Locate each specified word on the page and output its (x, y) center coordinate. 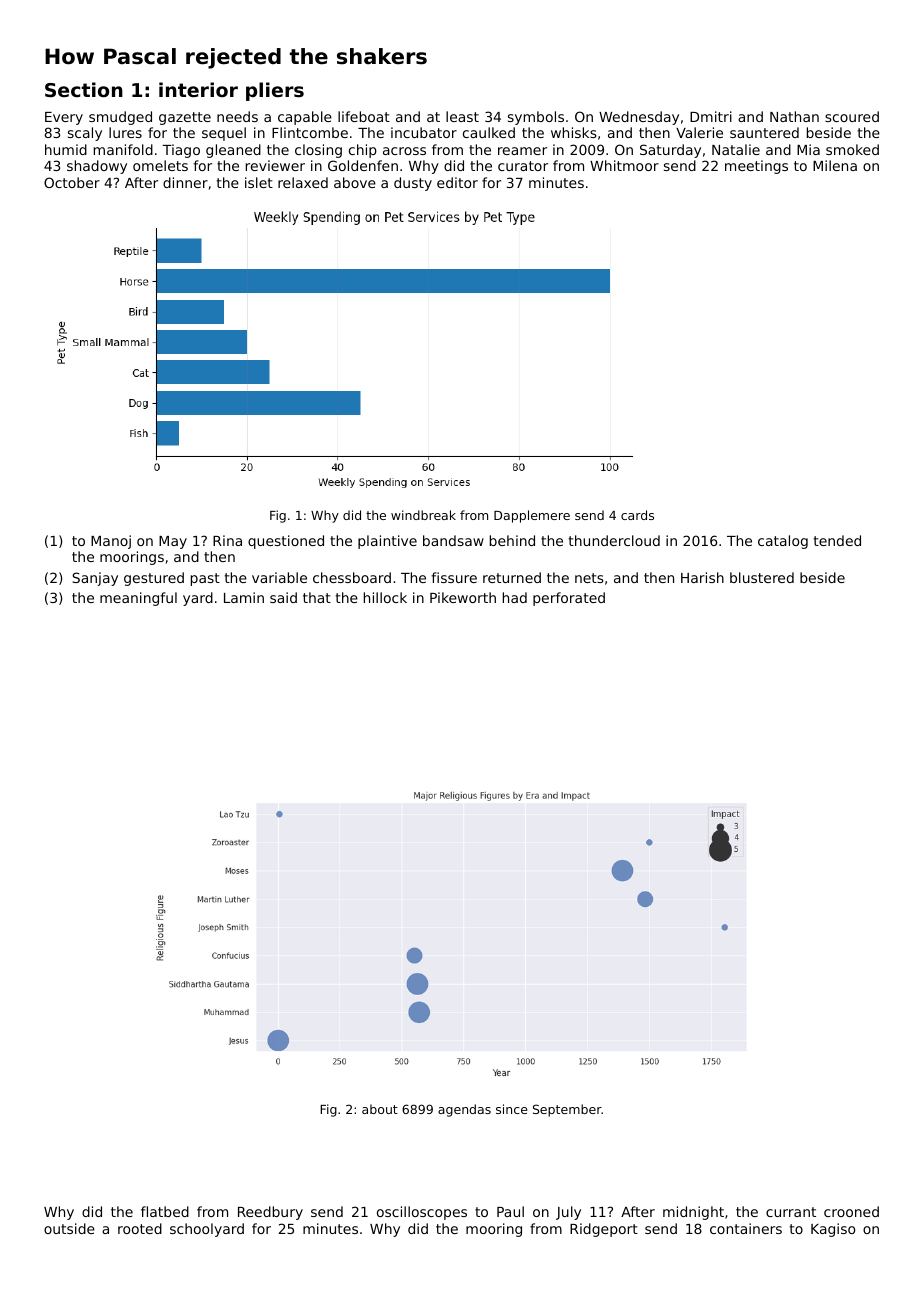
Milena (835, 165)
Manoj (111, 542)
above (355, 182)
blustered (762, 577)
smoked (852, 149)
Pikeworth (463, 597)
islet (259, 182)
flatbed (165, 1211)
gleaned (233, 151)
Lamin (244, 597)
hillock (385, 597)
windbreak (423, 515)
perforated (569, 599)
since (512, 1109)
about (380, 1109)
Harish (702, 577)
